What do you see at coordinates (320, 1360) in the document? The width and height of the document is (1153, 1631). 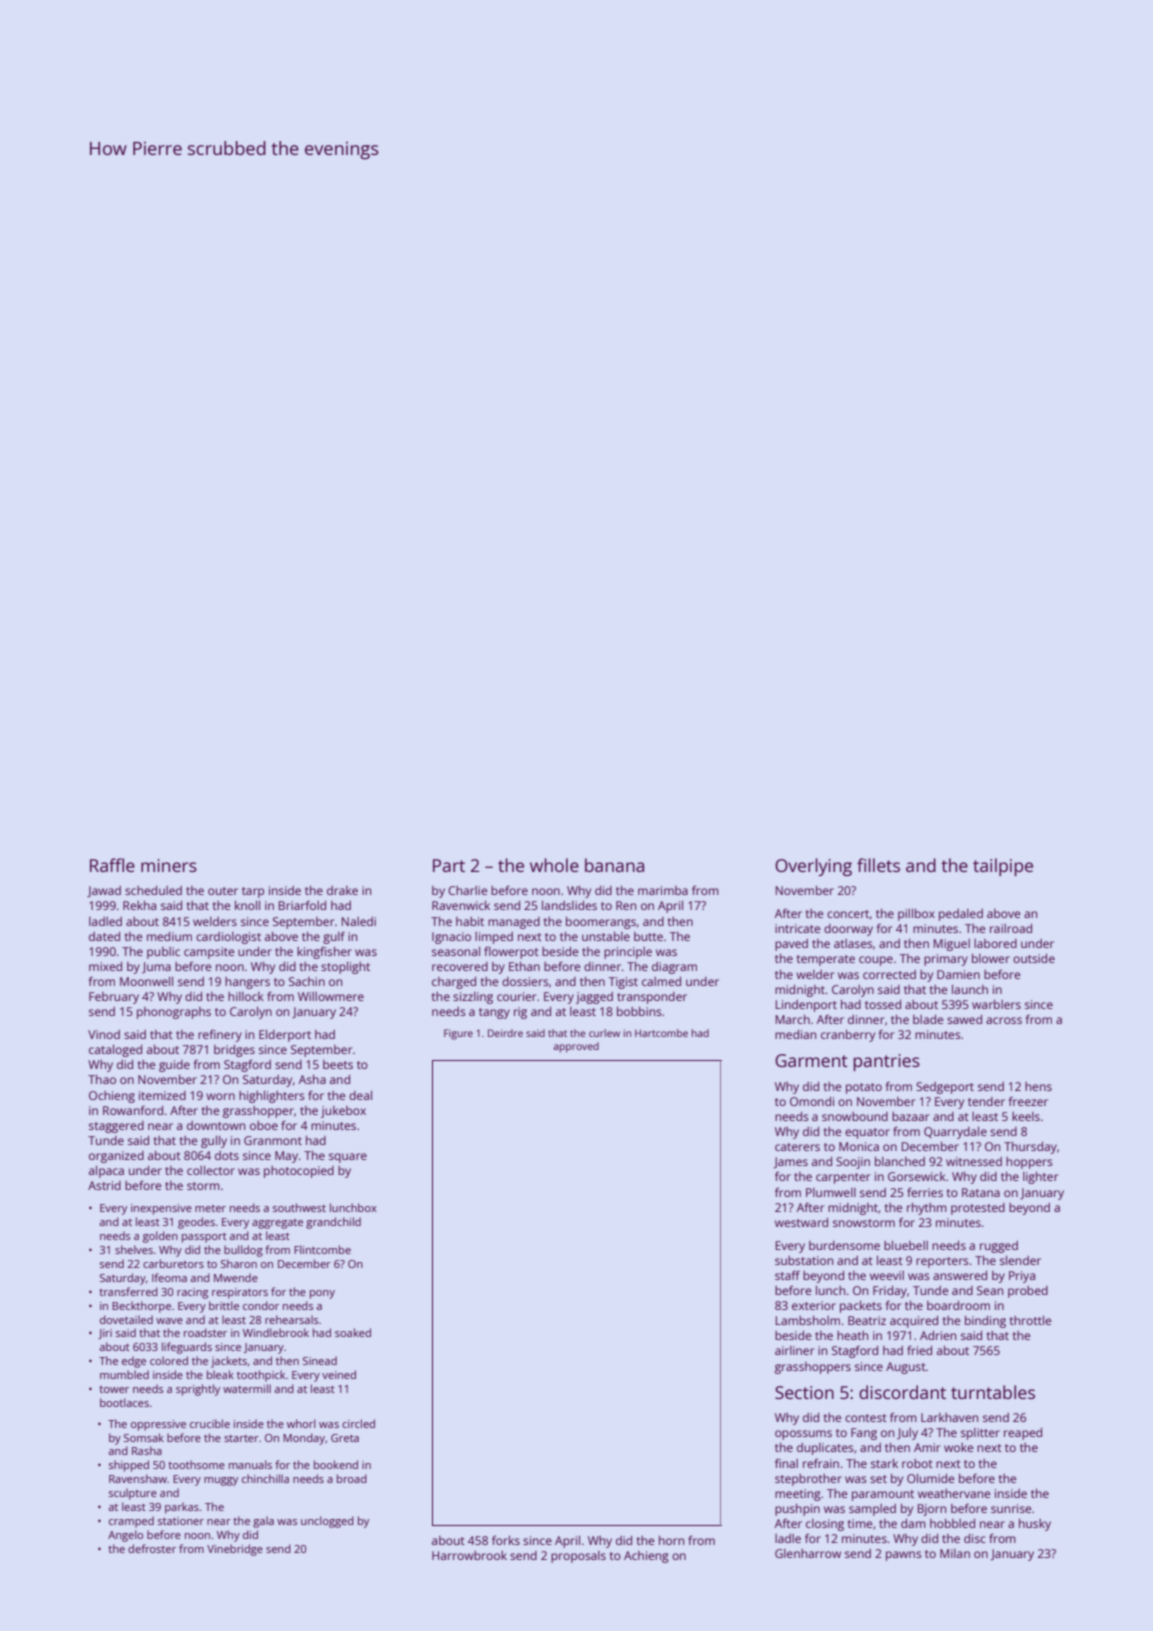 I see `Sinead` at bounding box center [320, 1360].
